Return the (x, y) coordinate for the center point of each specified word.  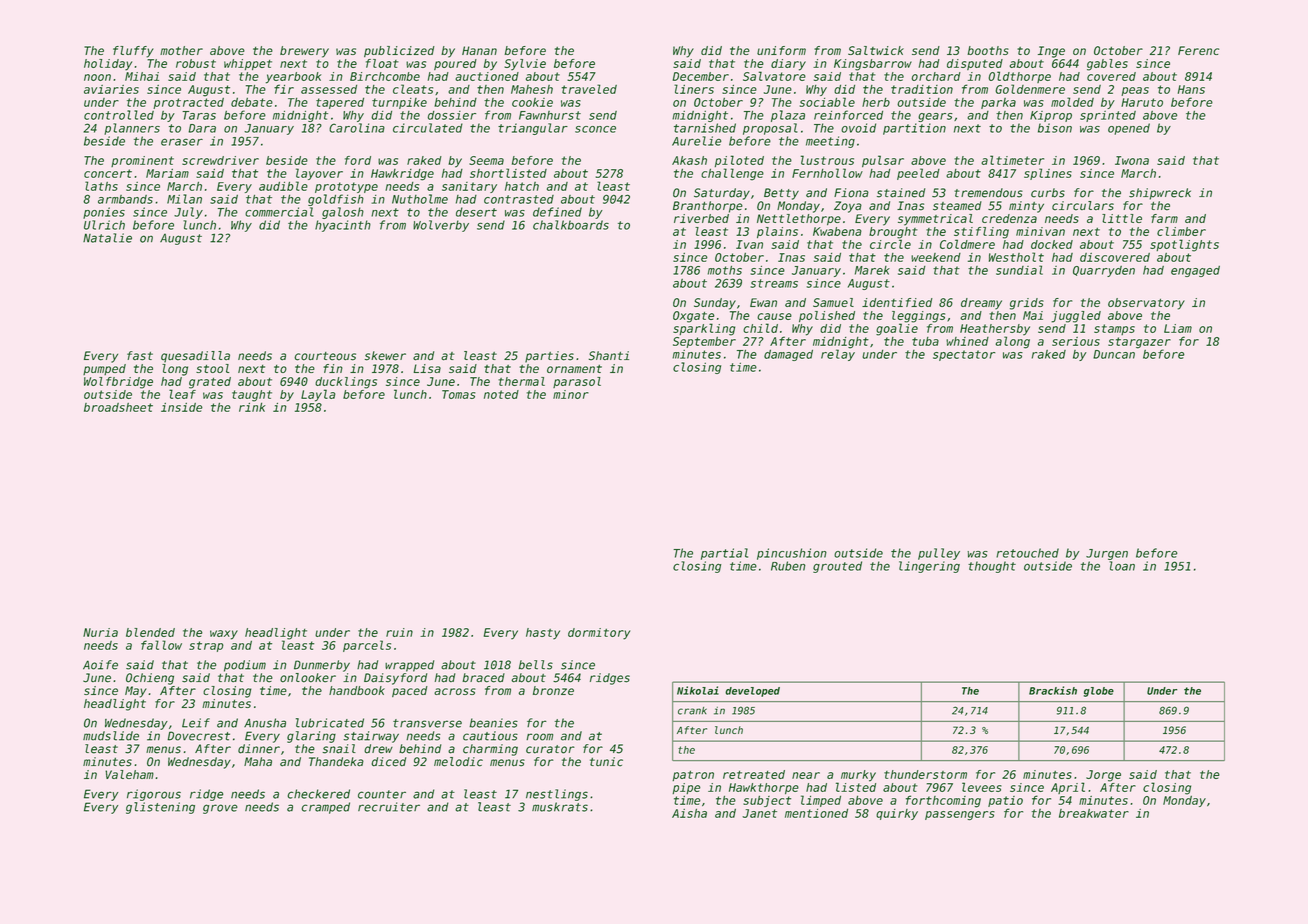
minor (571, 394)
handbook (357, 690)
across (455, 691)
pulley (939, 554)
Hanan (479, 50)
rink (252, 407)
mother (181, 50)
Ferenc (1198, 50)
